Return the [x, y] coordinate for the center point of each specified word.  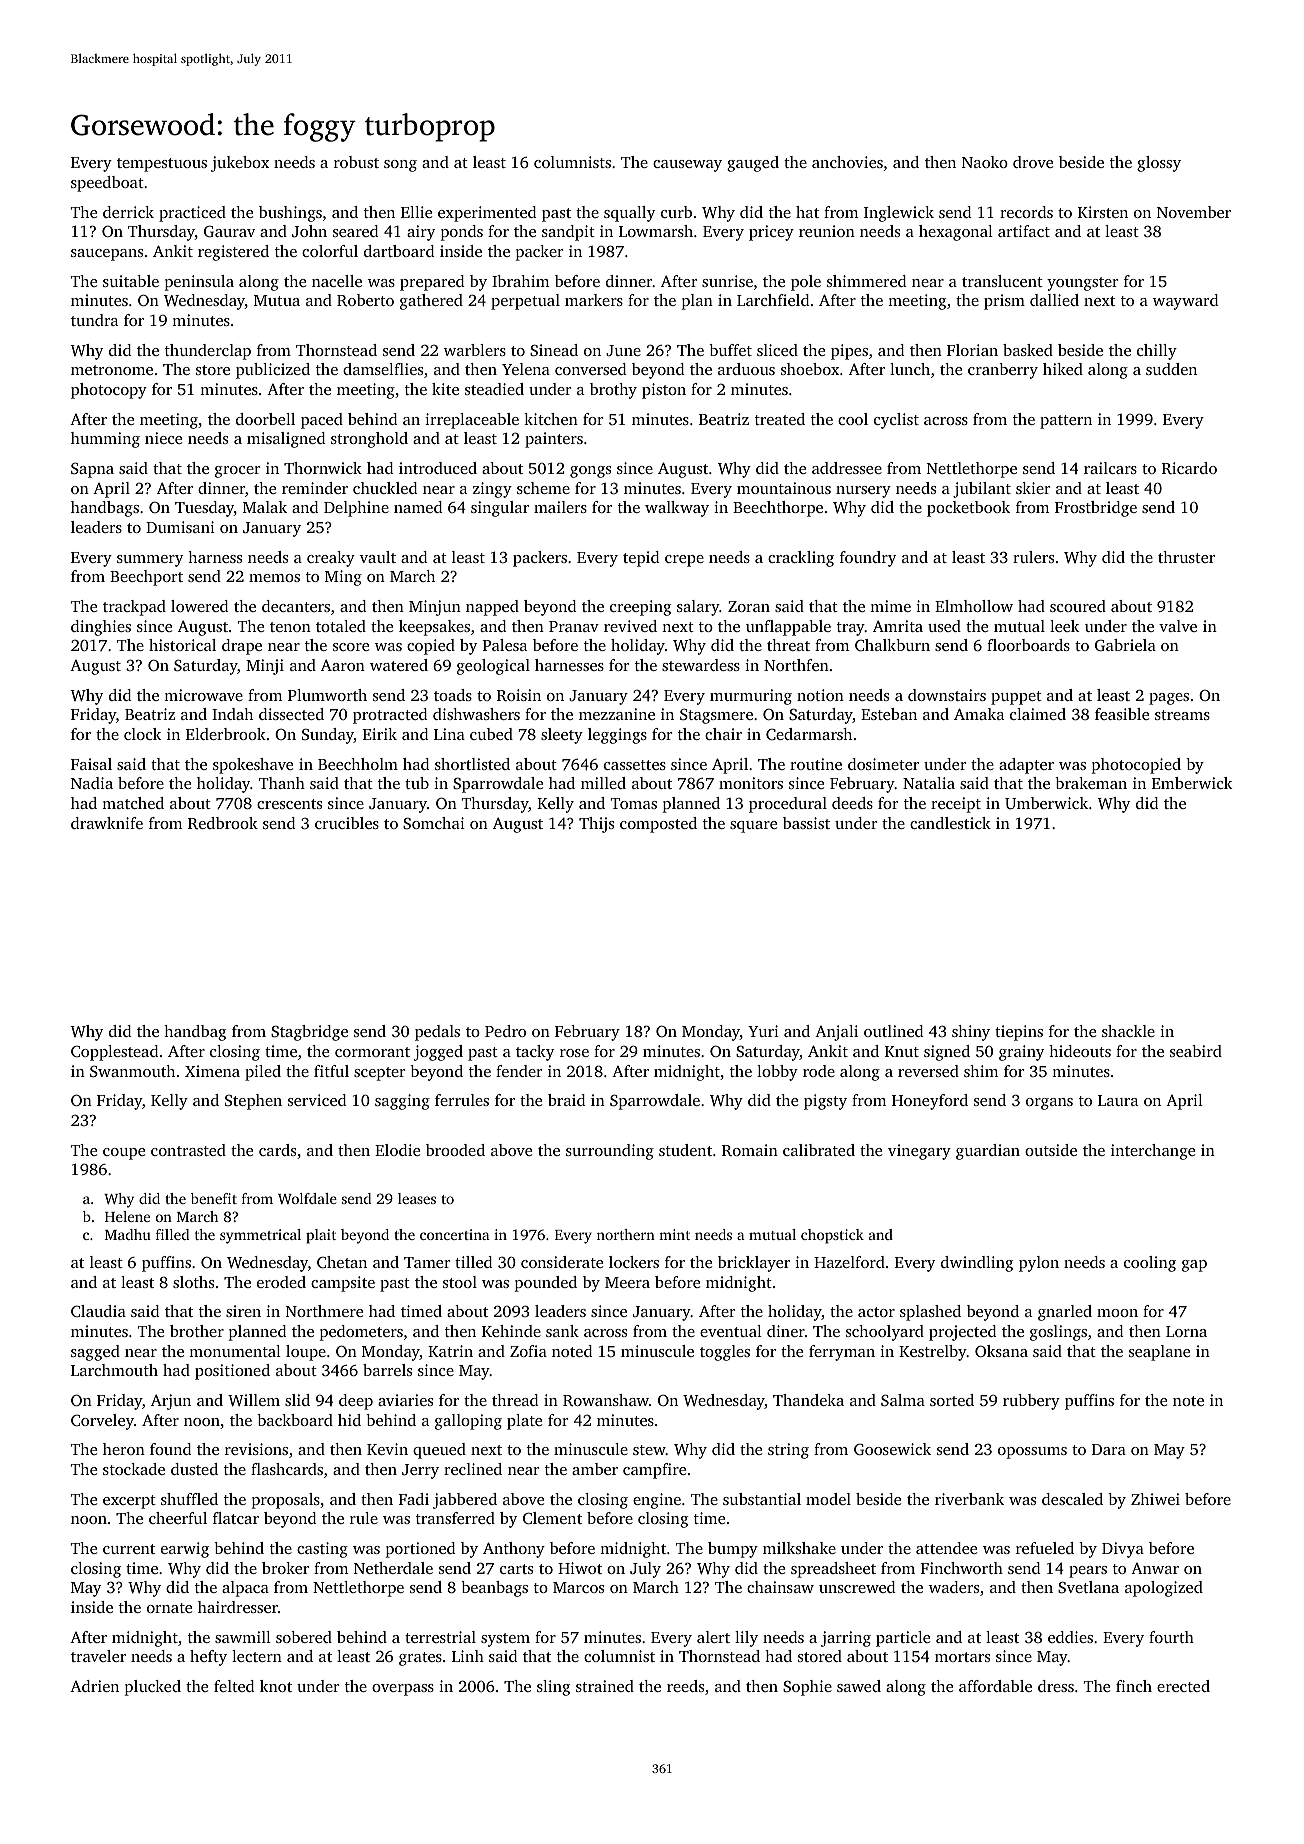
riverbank [969, 1499]
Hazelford [849, 1262]
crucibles [347, 823]
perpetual [525, 302]
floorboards [1028, 645]
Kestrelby [933, 1353]
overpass [403, 1690]
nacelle [337, 281]
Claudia [98, 1311]
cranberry [1003, 371]
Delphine [356, 509]
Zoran [749, 606]
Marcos [578, 1587]
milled [603, 783]
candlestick [950, 823]
